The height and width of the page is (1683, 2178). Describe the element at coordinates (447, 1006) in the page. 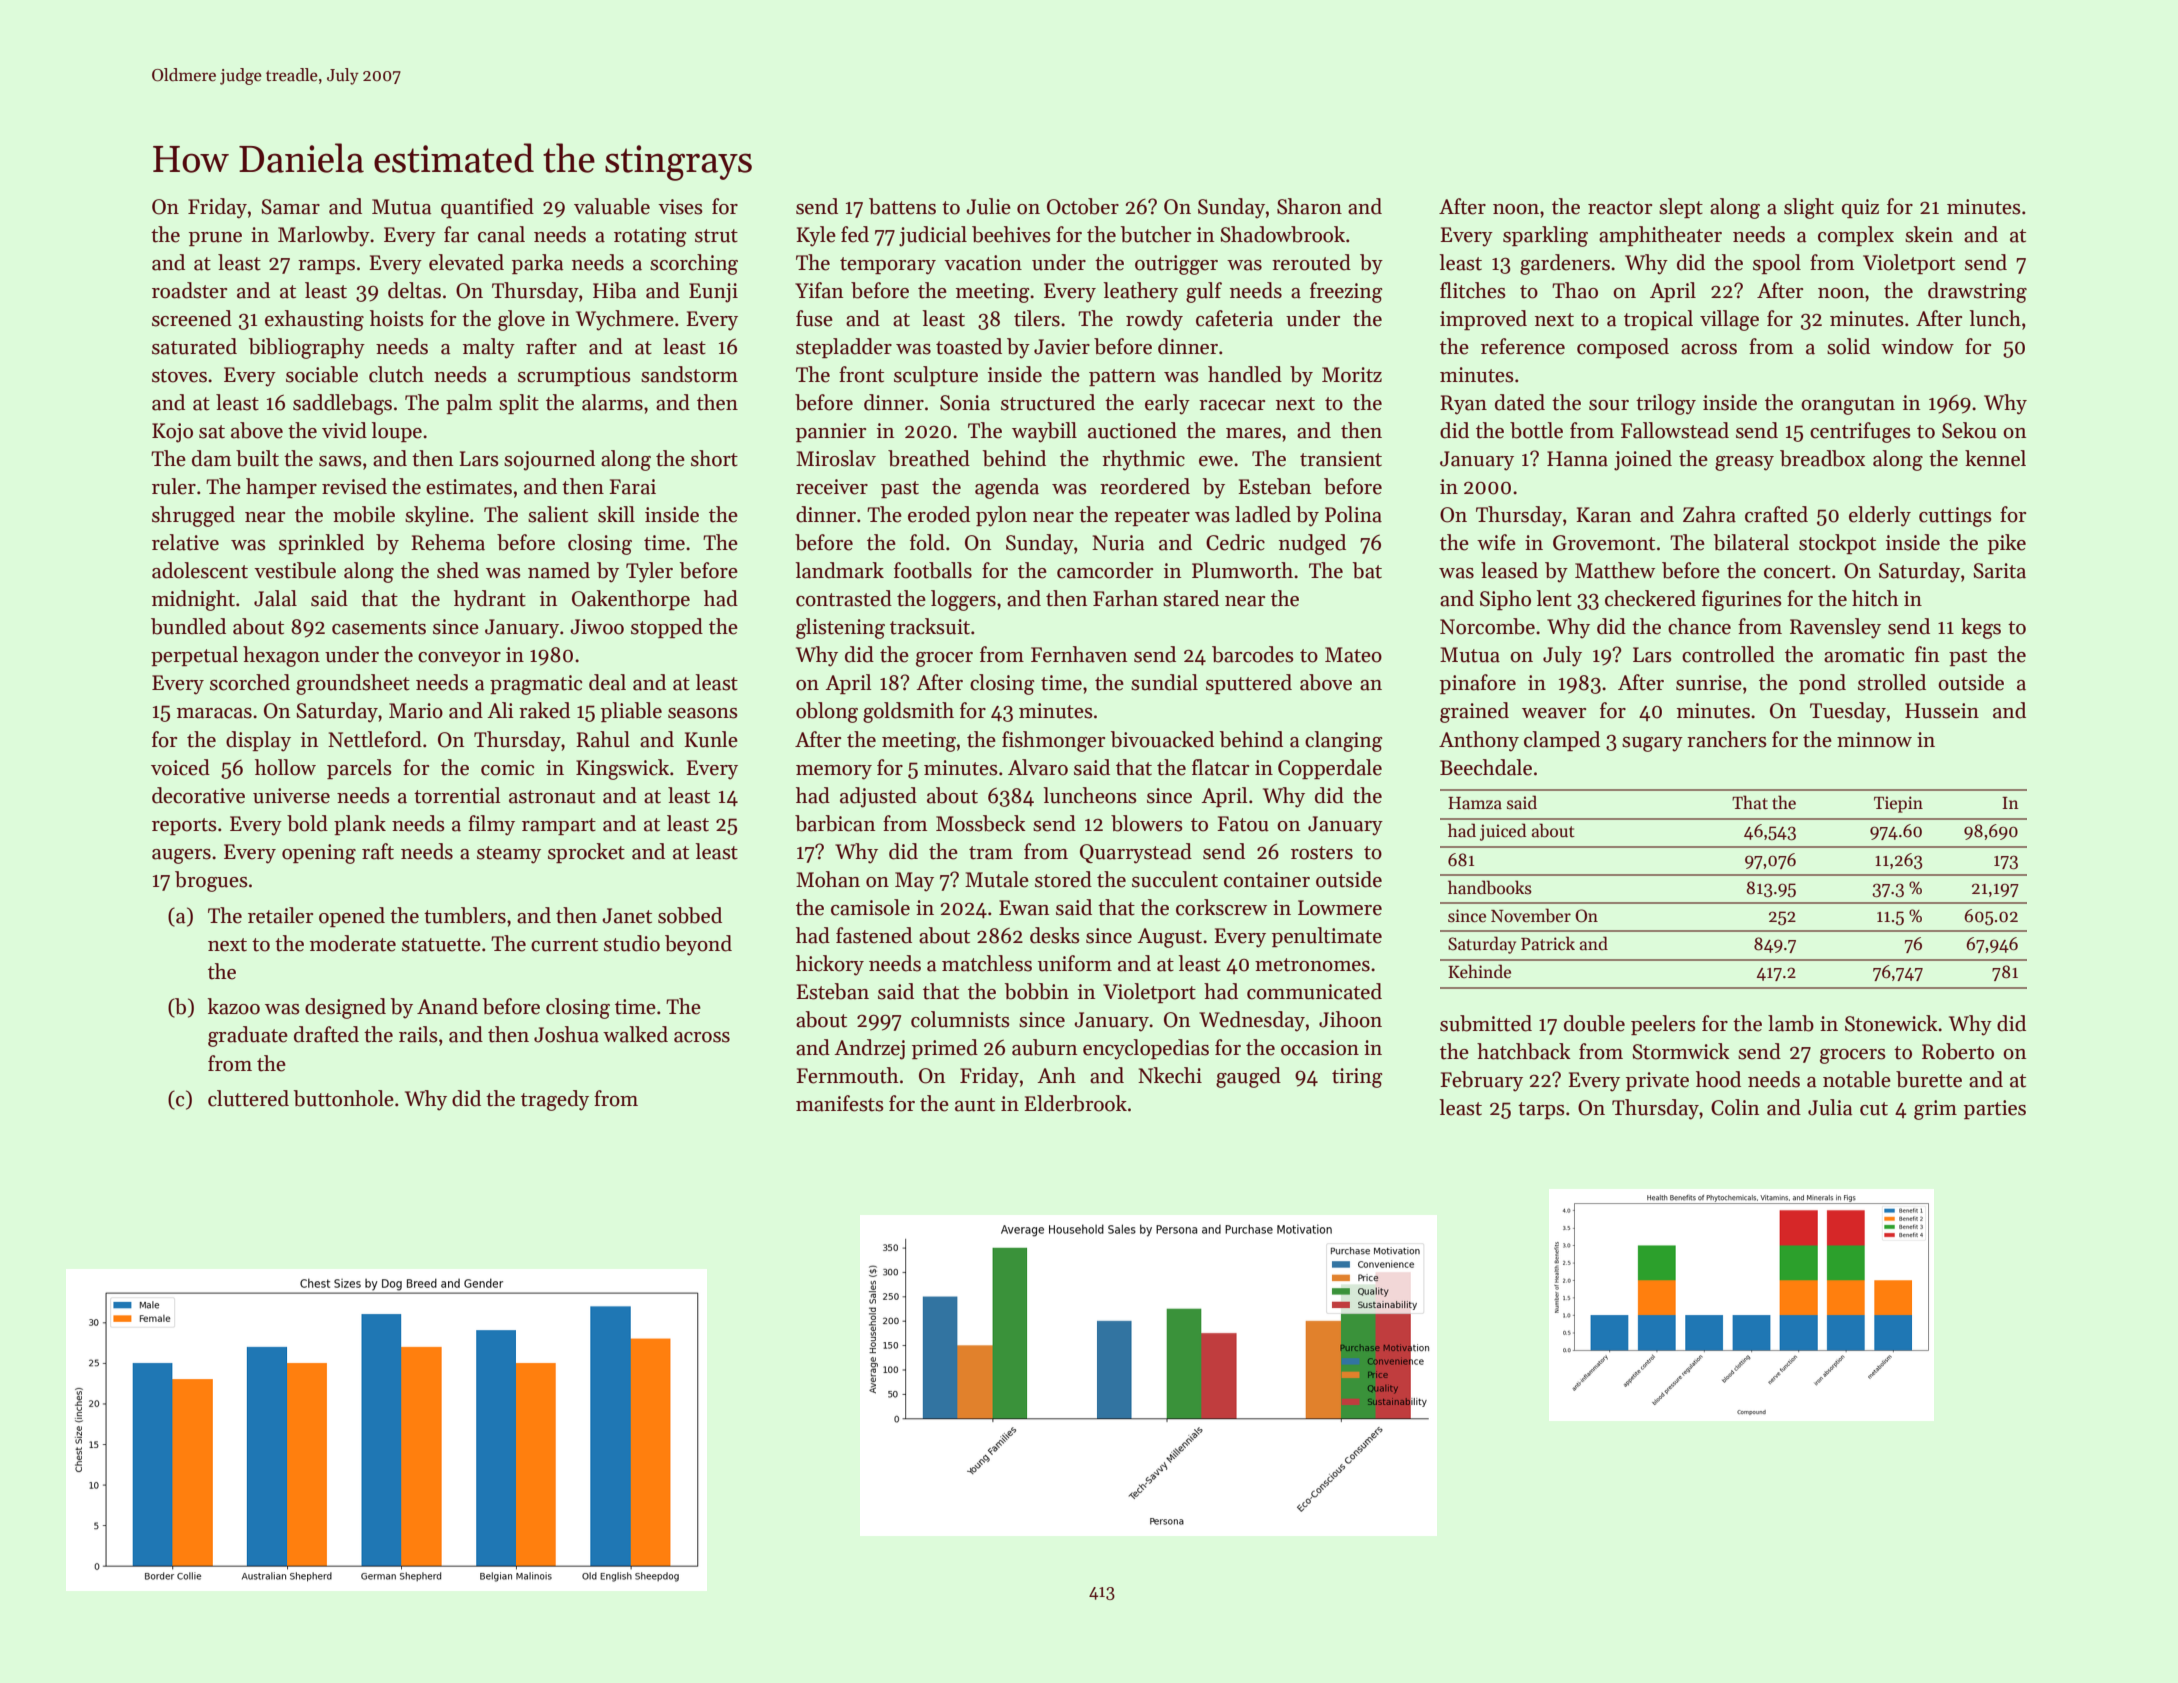

I see `Anand` at that location.
